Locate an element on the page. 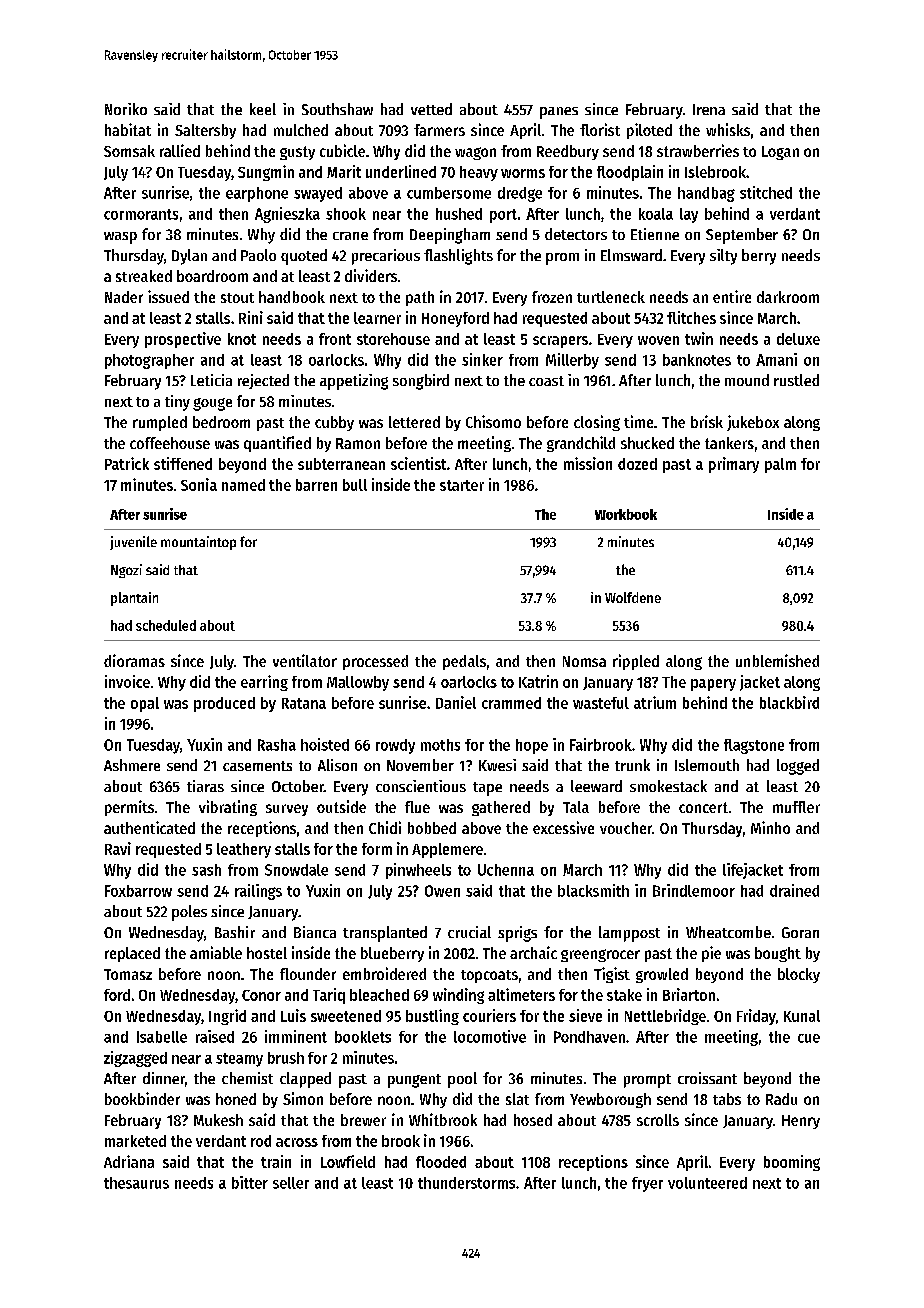  blackbird is located at coordinates (789, 702).
